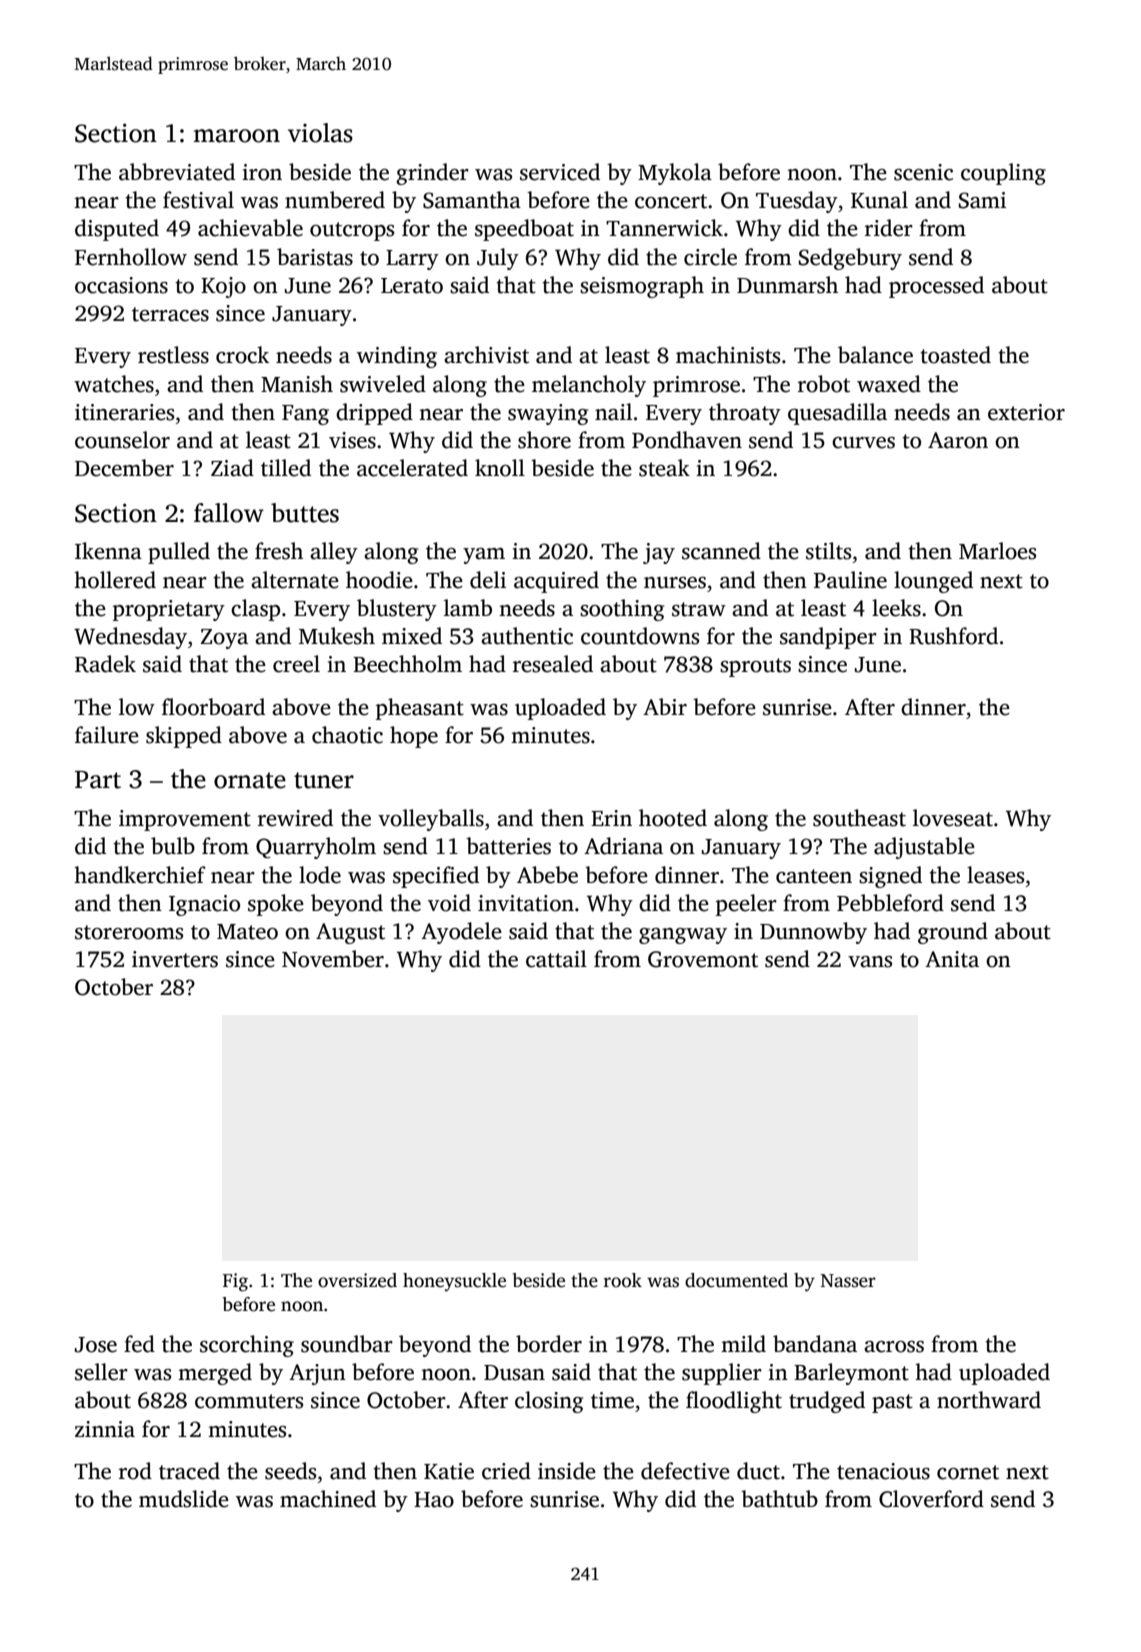 This page has width=1141, height=1652. I want to click on lounged, so click(933, 582).
